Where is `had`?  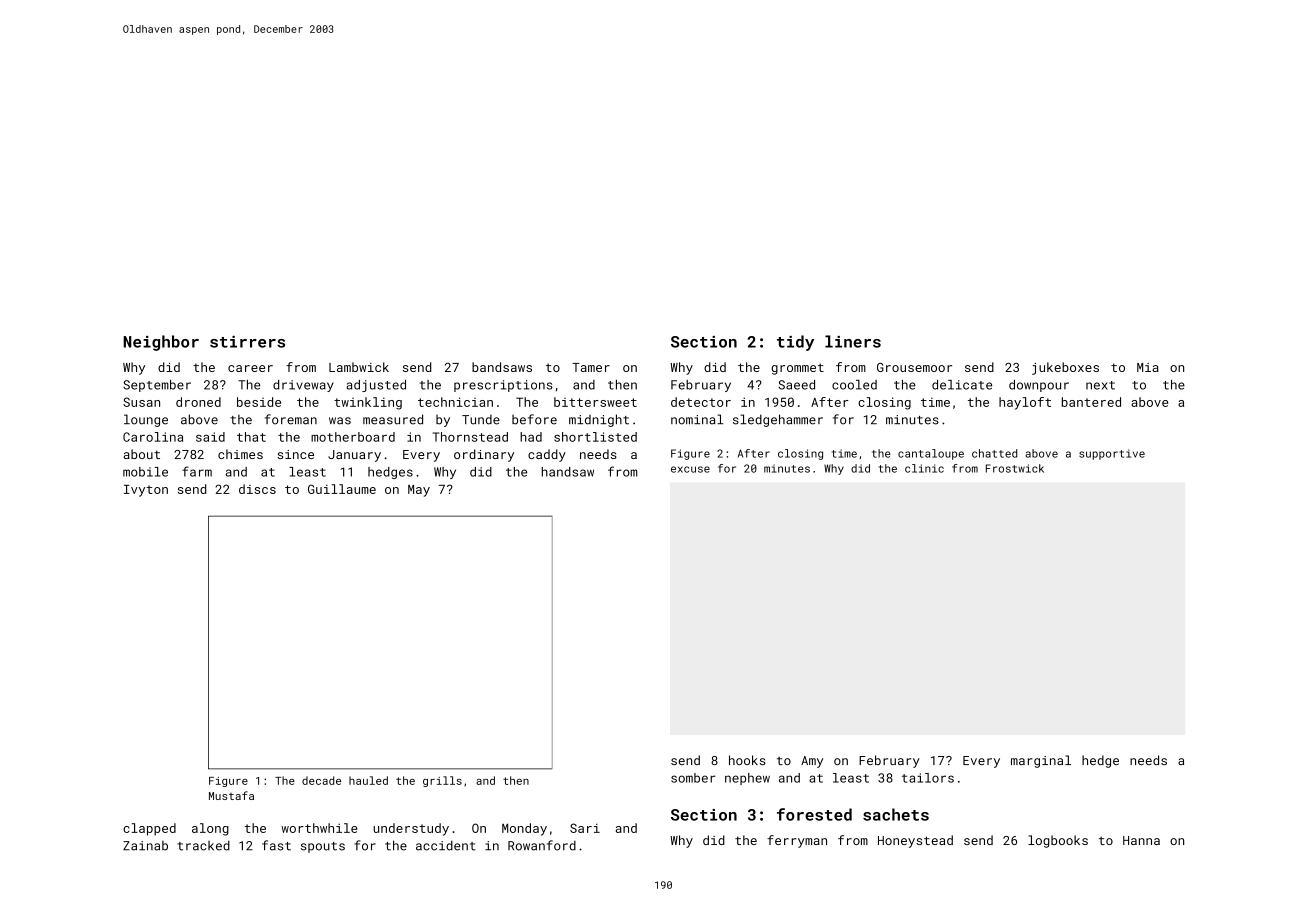
had is located at coordinates (531, 437).
